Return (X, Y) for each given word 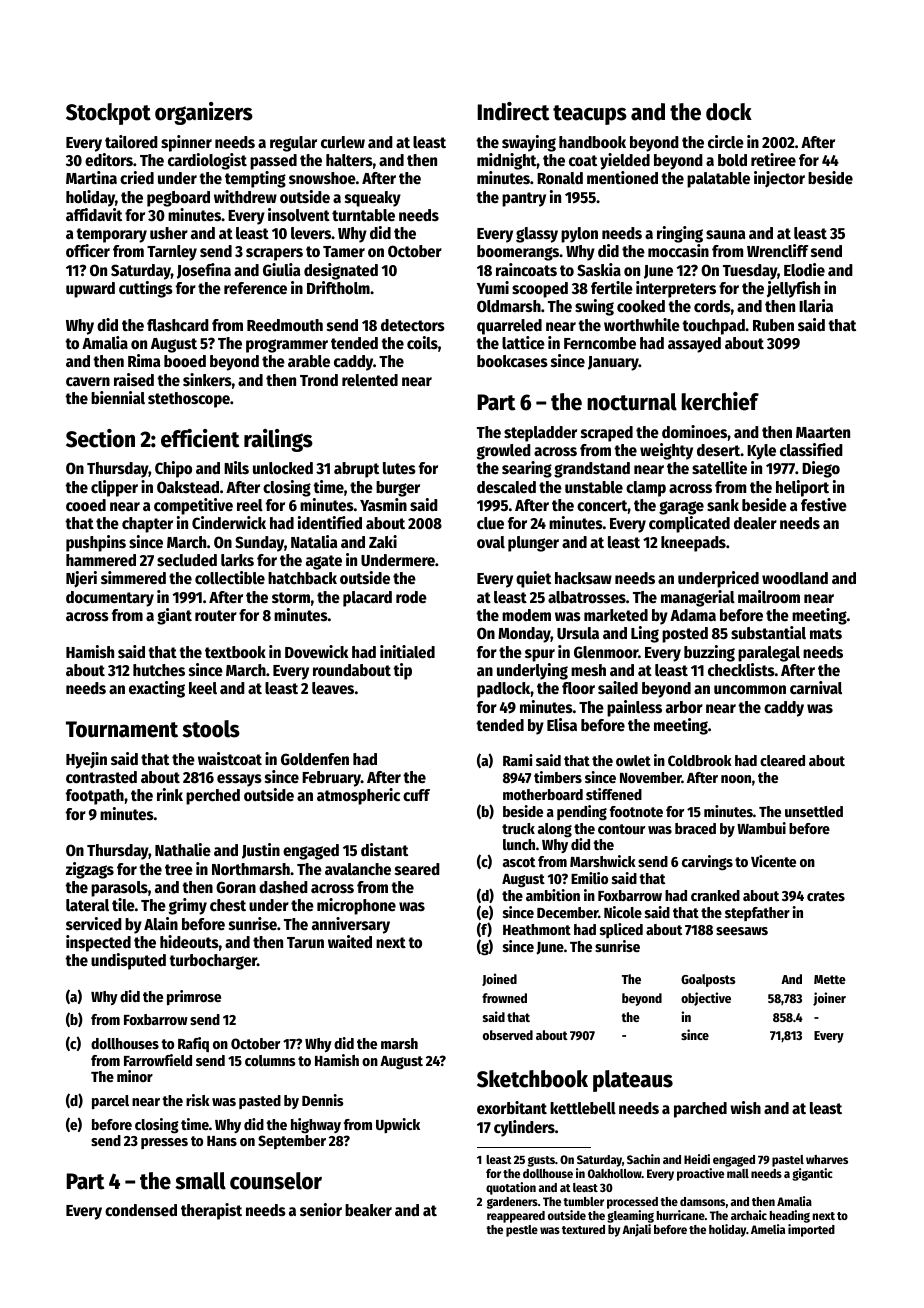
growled (504, 452)
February (331, 779)
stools (211, 729)
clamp (646, 489)
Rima (144, 360)
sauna (726, 235)
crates (826, 896)
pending (582, 813)
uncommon (750, 690)
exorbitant (512, 1108)
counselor (276, 1181)
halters (349, 160)
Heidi (697, 1159)
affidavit (94, 214)
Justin (261, 851)
